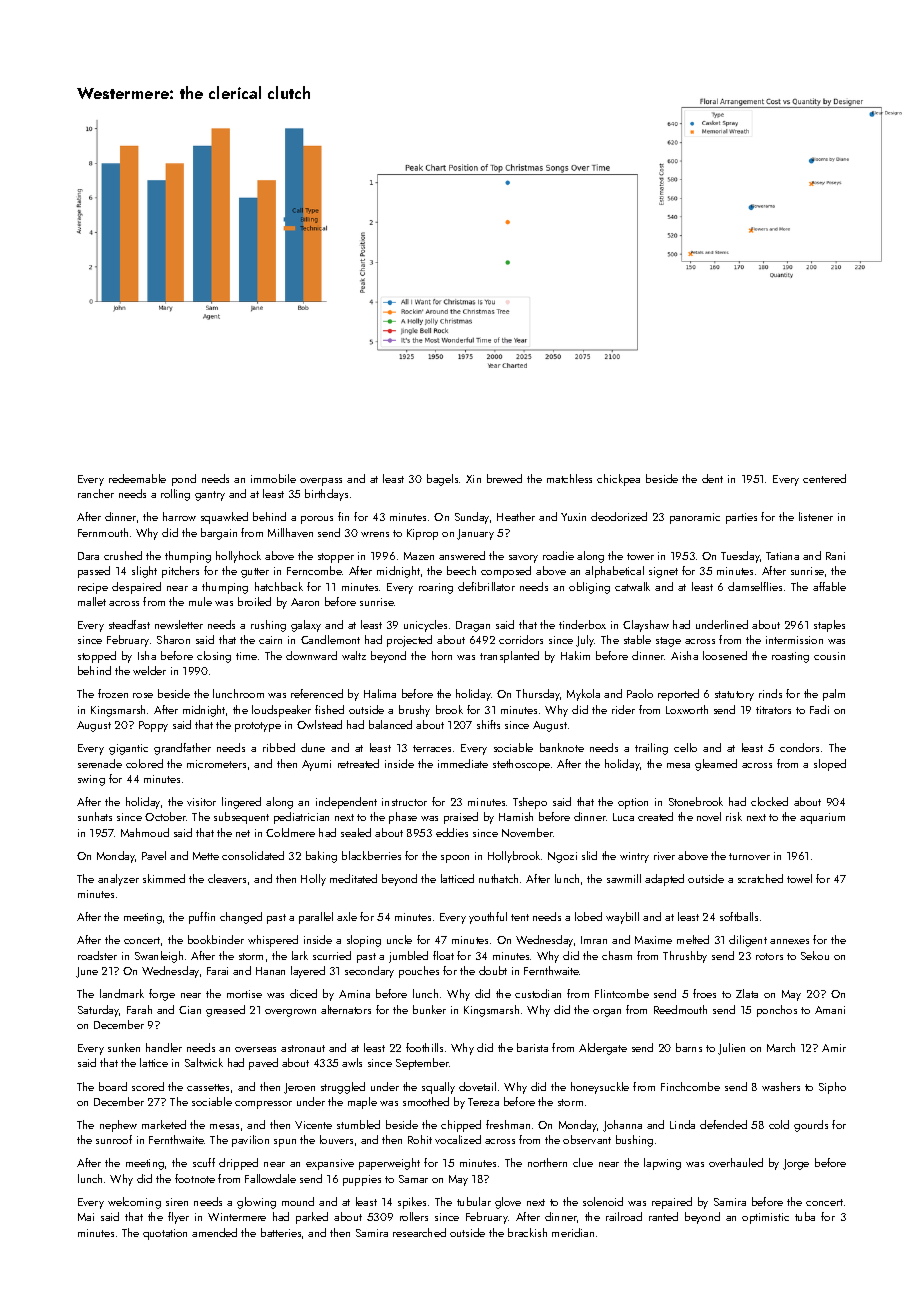 The height and width of the image is (1308, 924). Describe the element at coordinates (463, 763) in the image. I see `immediate` at that location.
